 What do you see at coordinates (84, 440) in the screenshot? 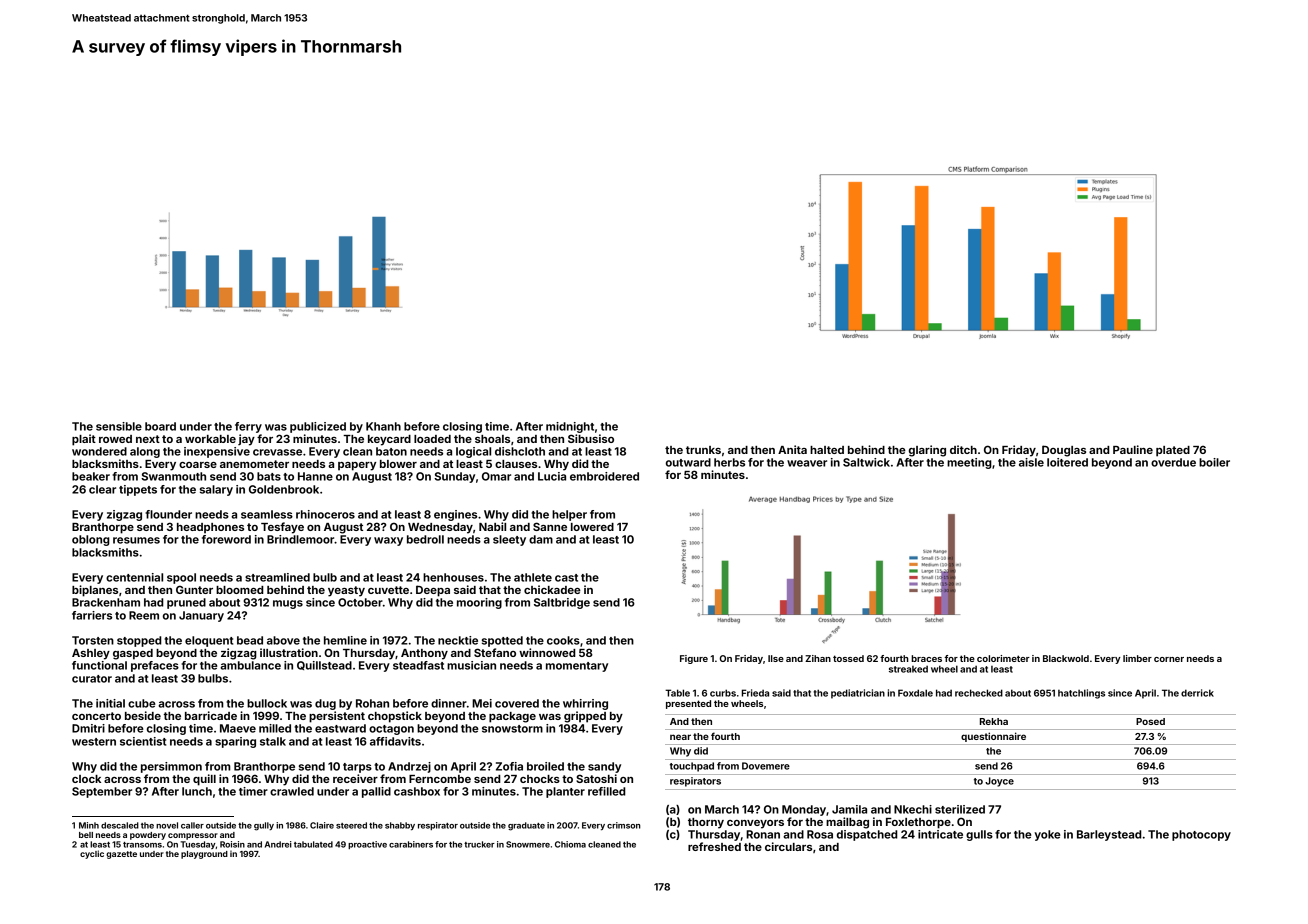
I see `plait` at bounding box center [84, 440].
